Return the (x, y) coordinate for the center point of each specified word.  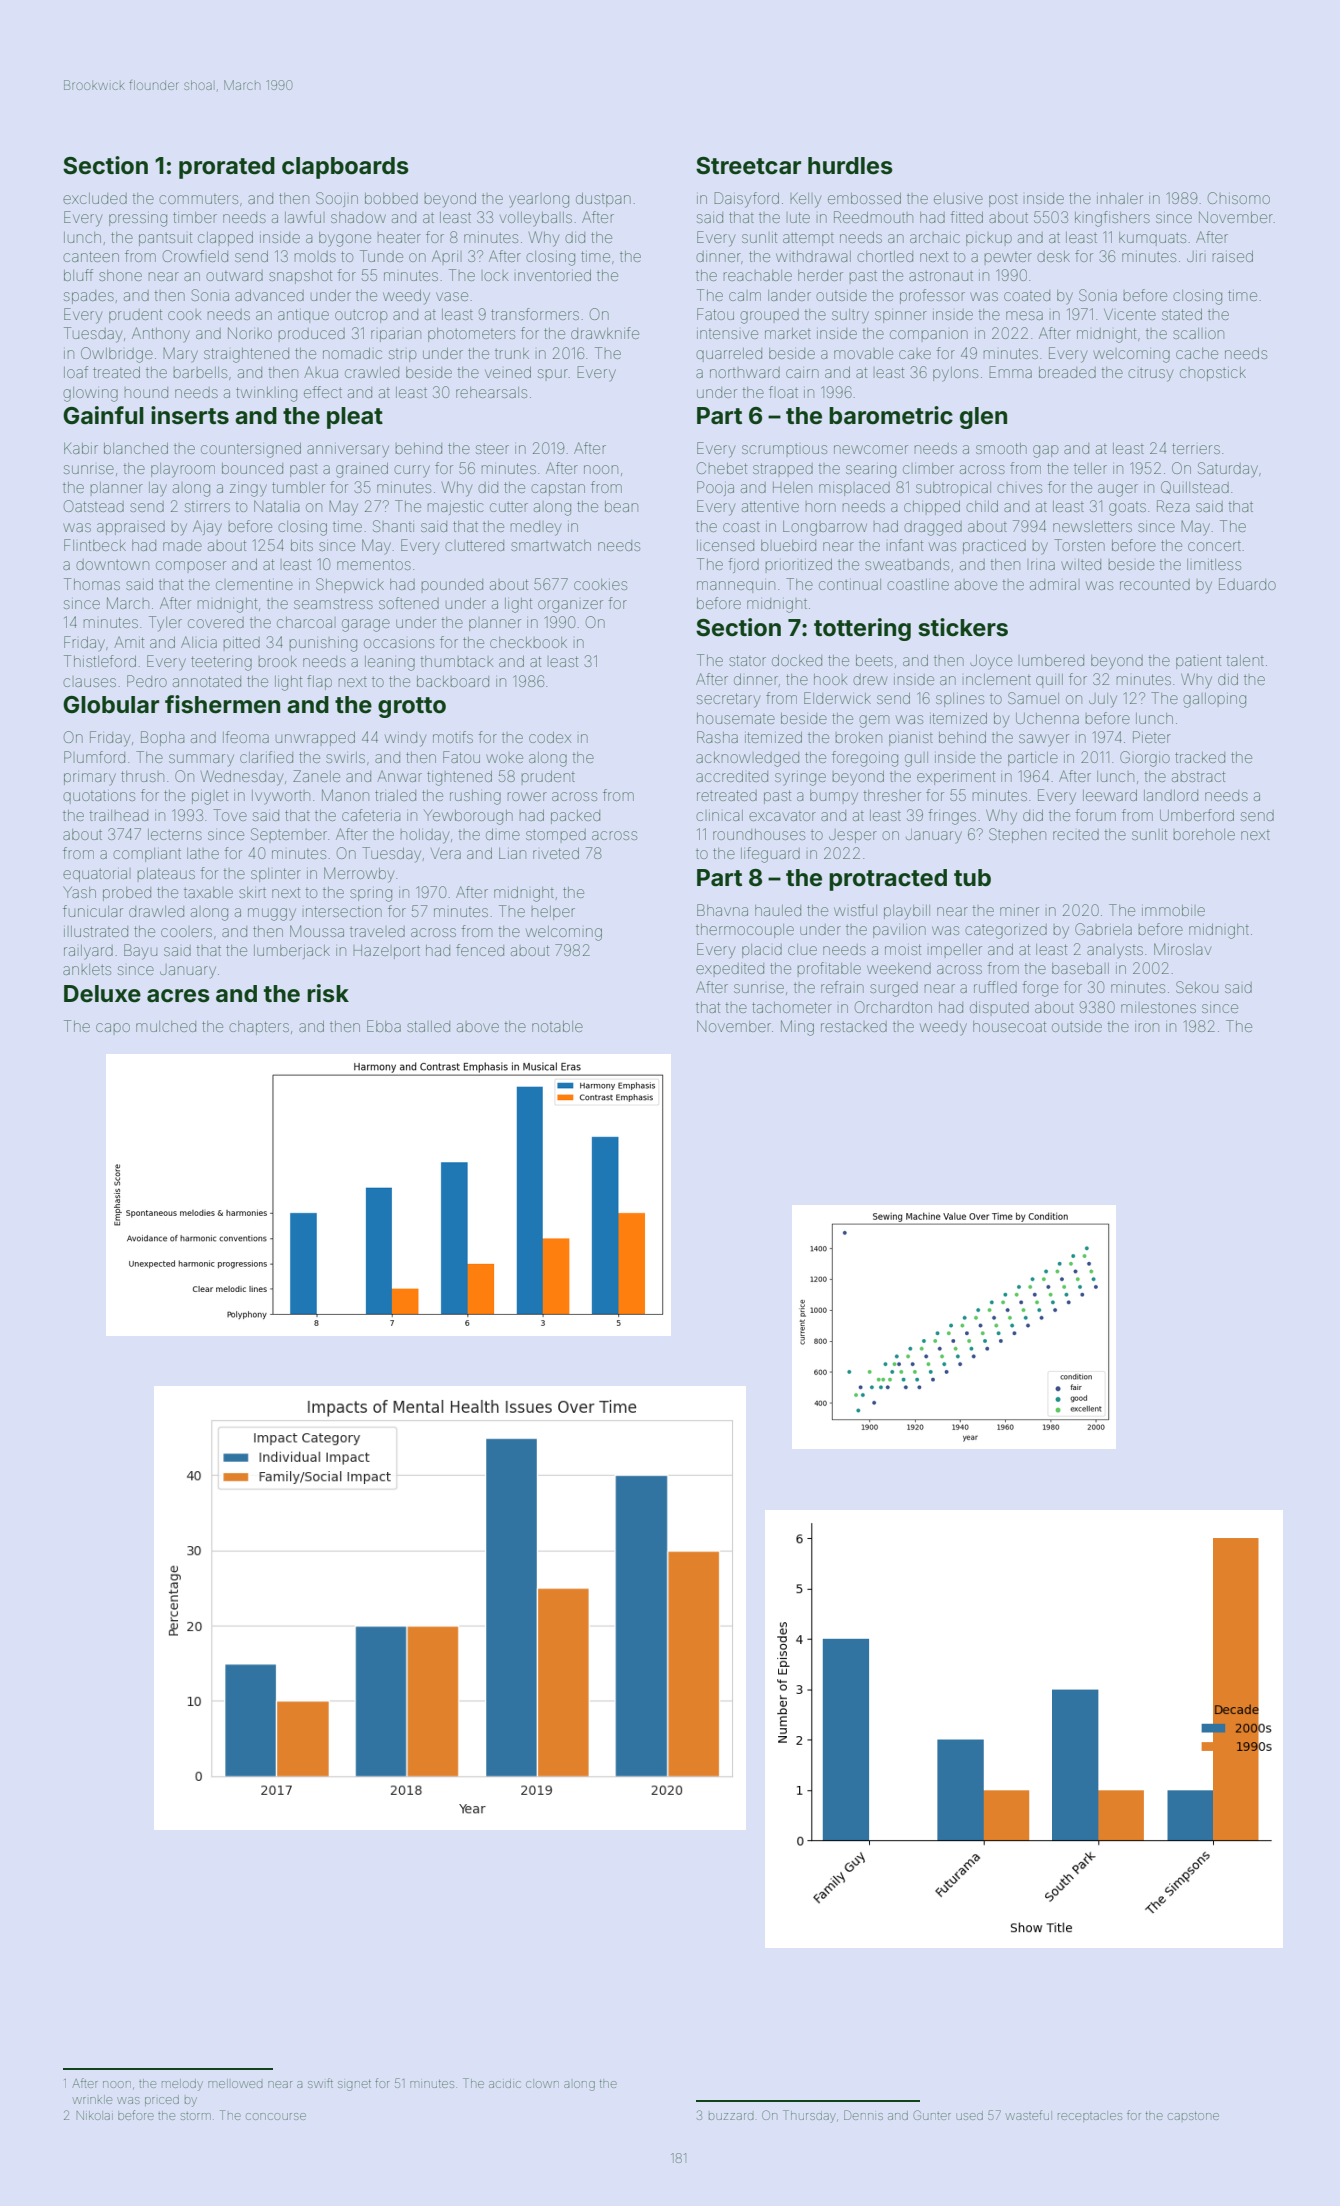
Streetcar (748, 166)
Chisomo (1239, 198)
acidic (505, 2084)
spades (89, 297)
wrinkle (92, 2099)
